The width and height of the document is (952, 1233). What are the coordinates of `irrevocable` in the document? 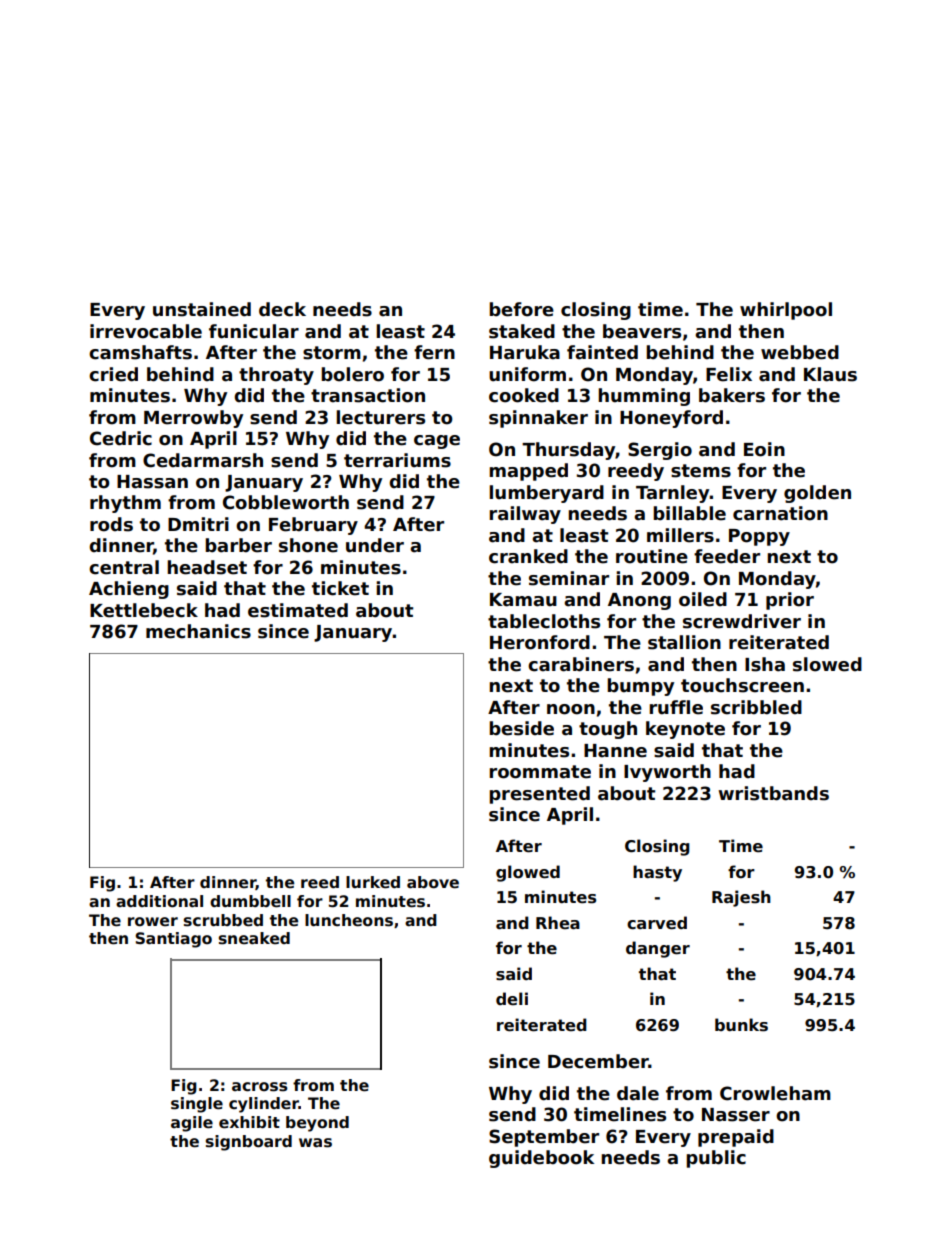 It's located at (146, 331).
